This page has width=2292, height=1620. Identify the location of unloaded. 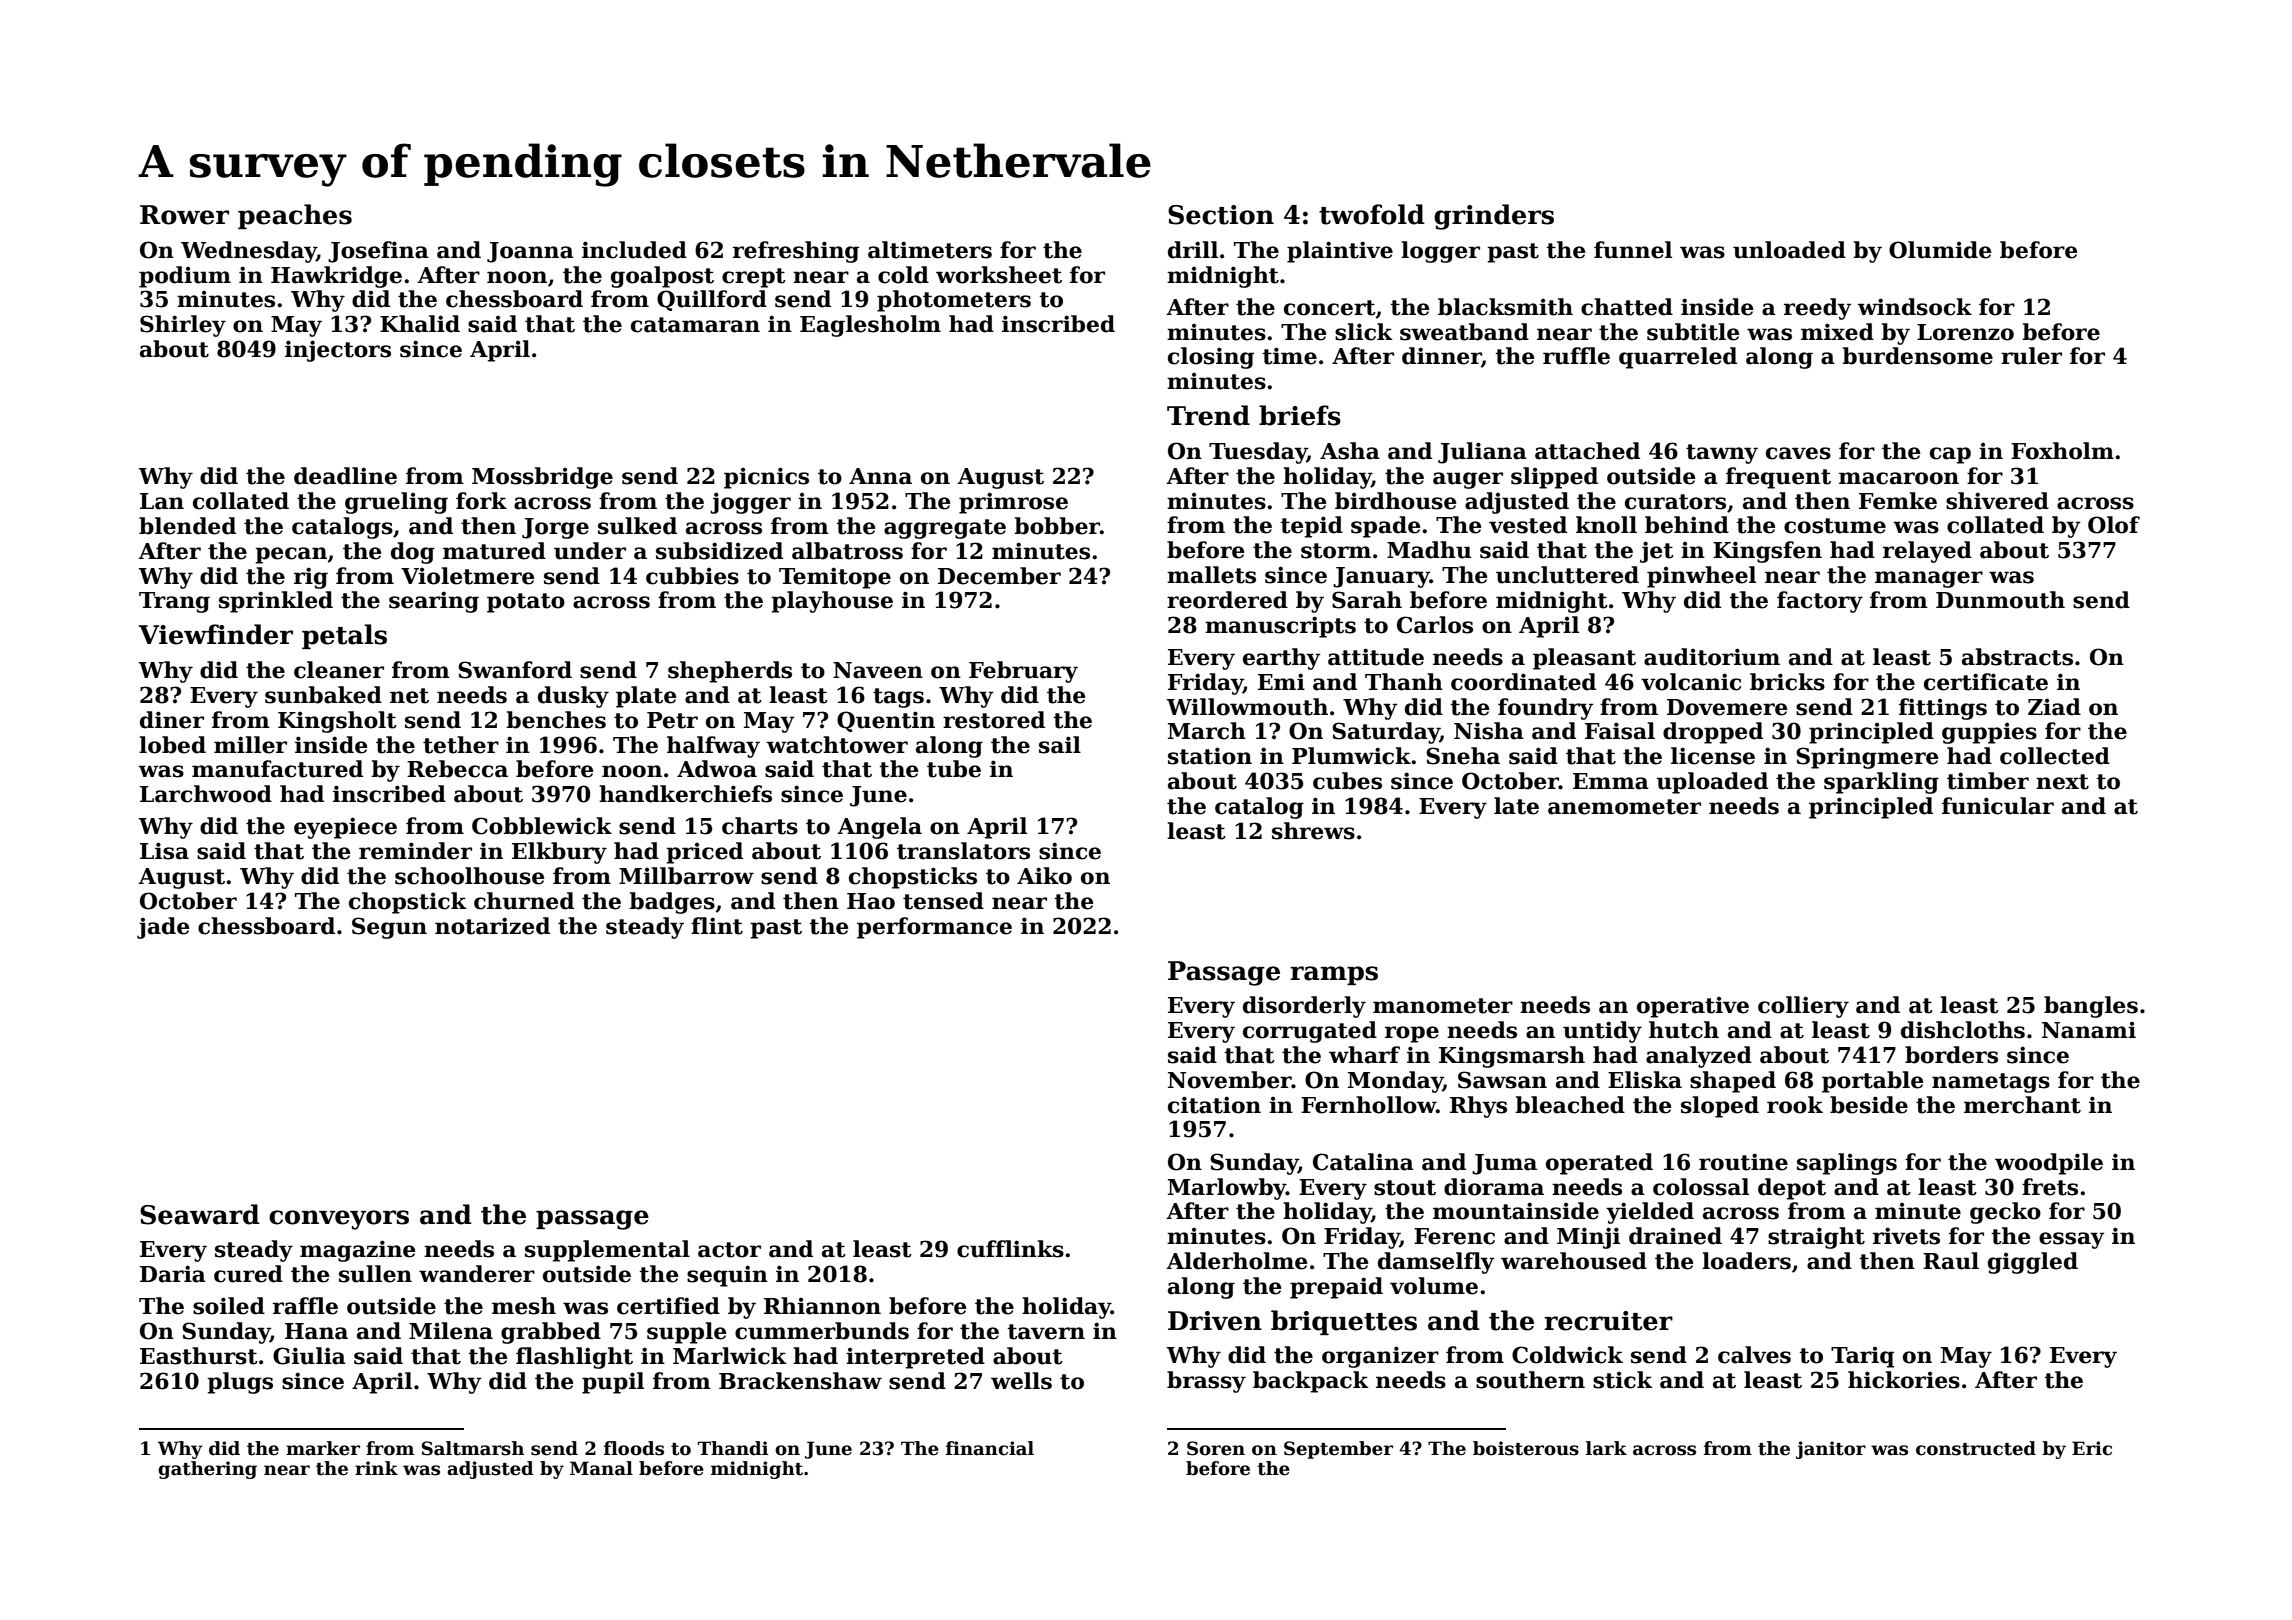
(1789, 250).
